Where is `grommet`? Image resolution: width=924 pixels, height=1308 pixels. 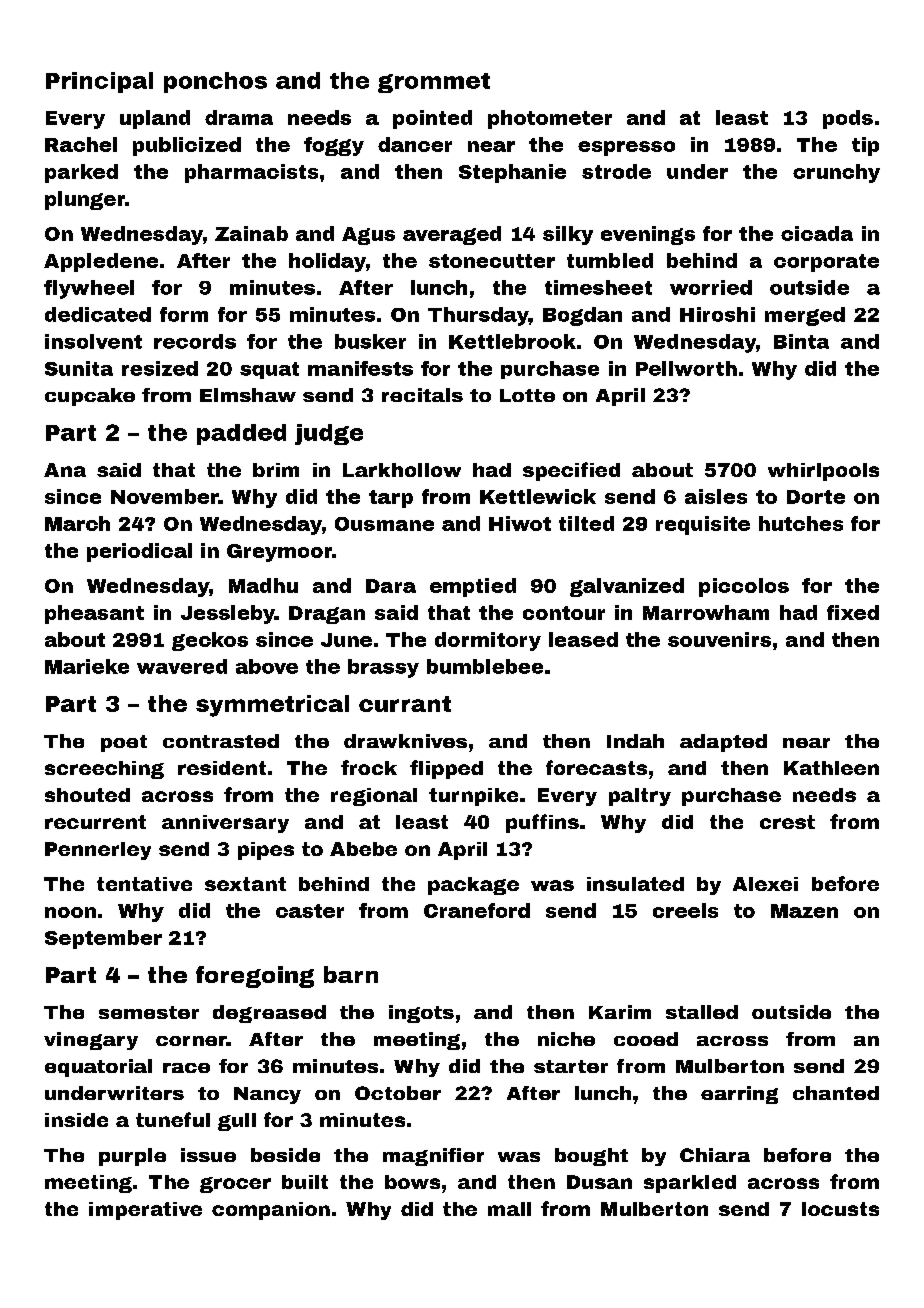
grommet is located at coordinates (434, 83).
